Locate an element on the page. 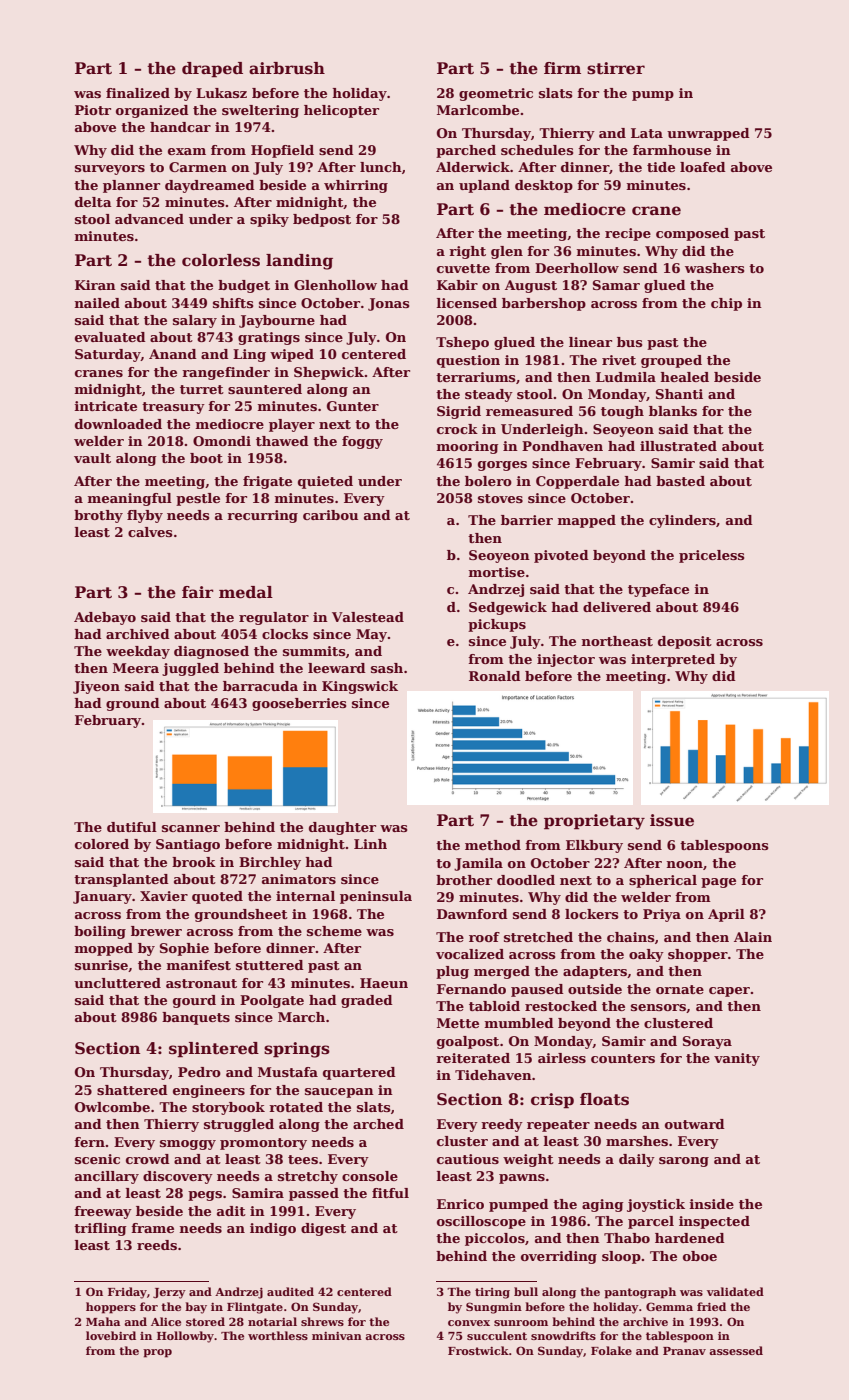 The height and width of the page is (1400, 849). airbrush is located at coordinates (287, 68).
